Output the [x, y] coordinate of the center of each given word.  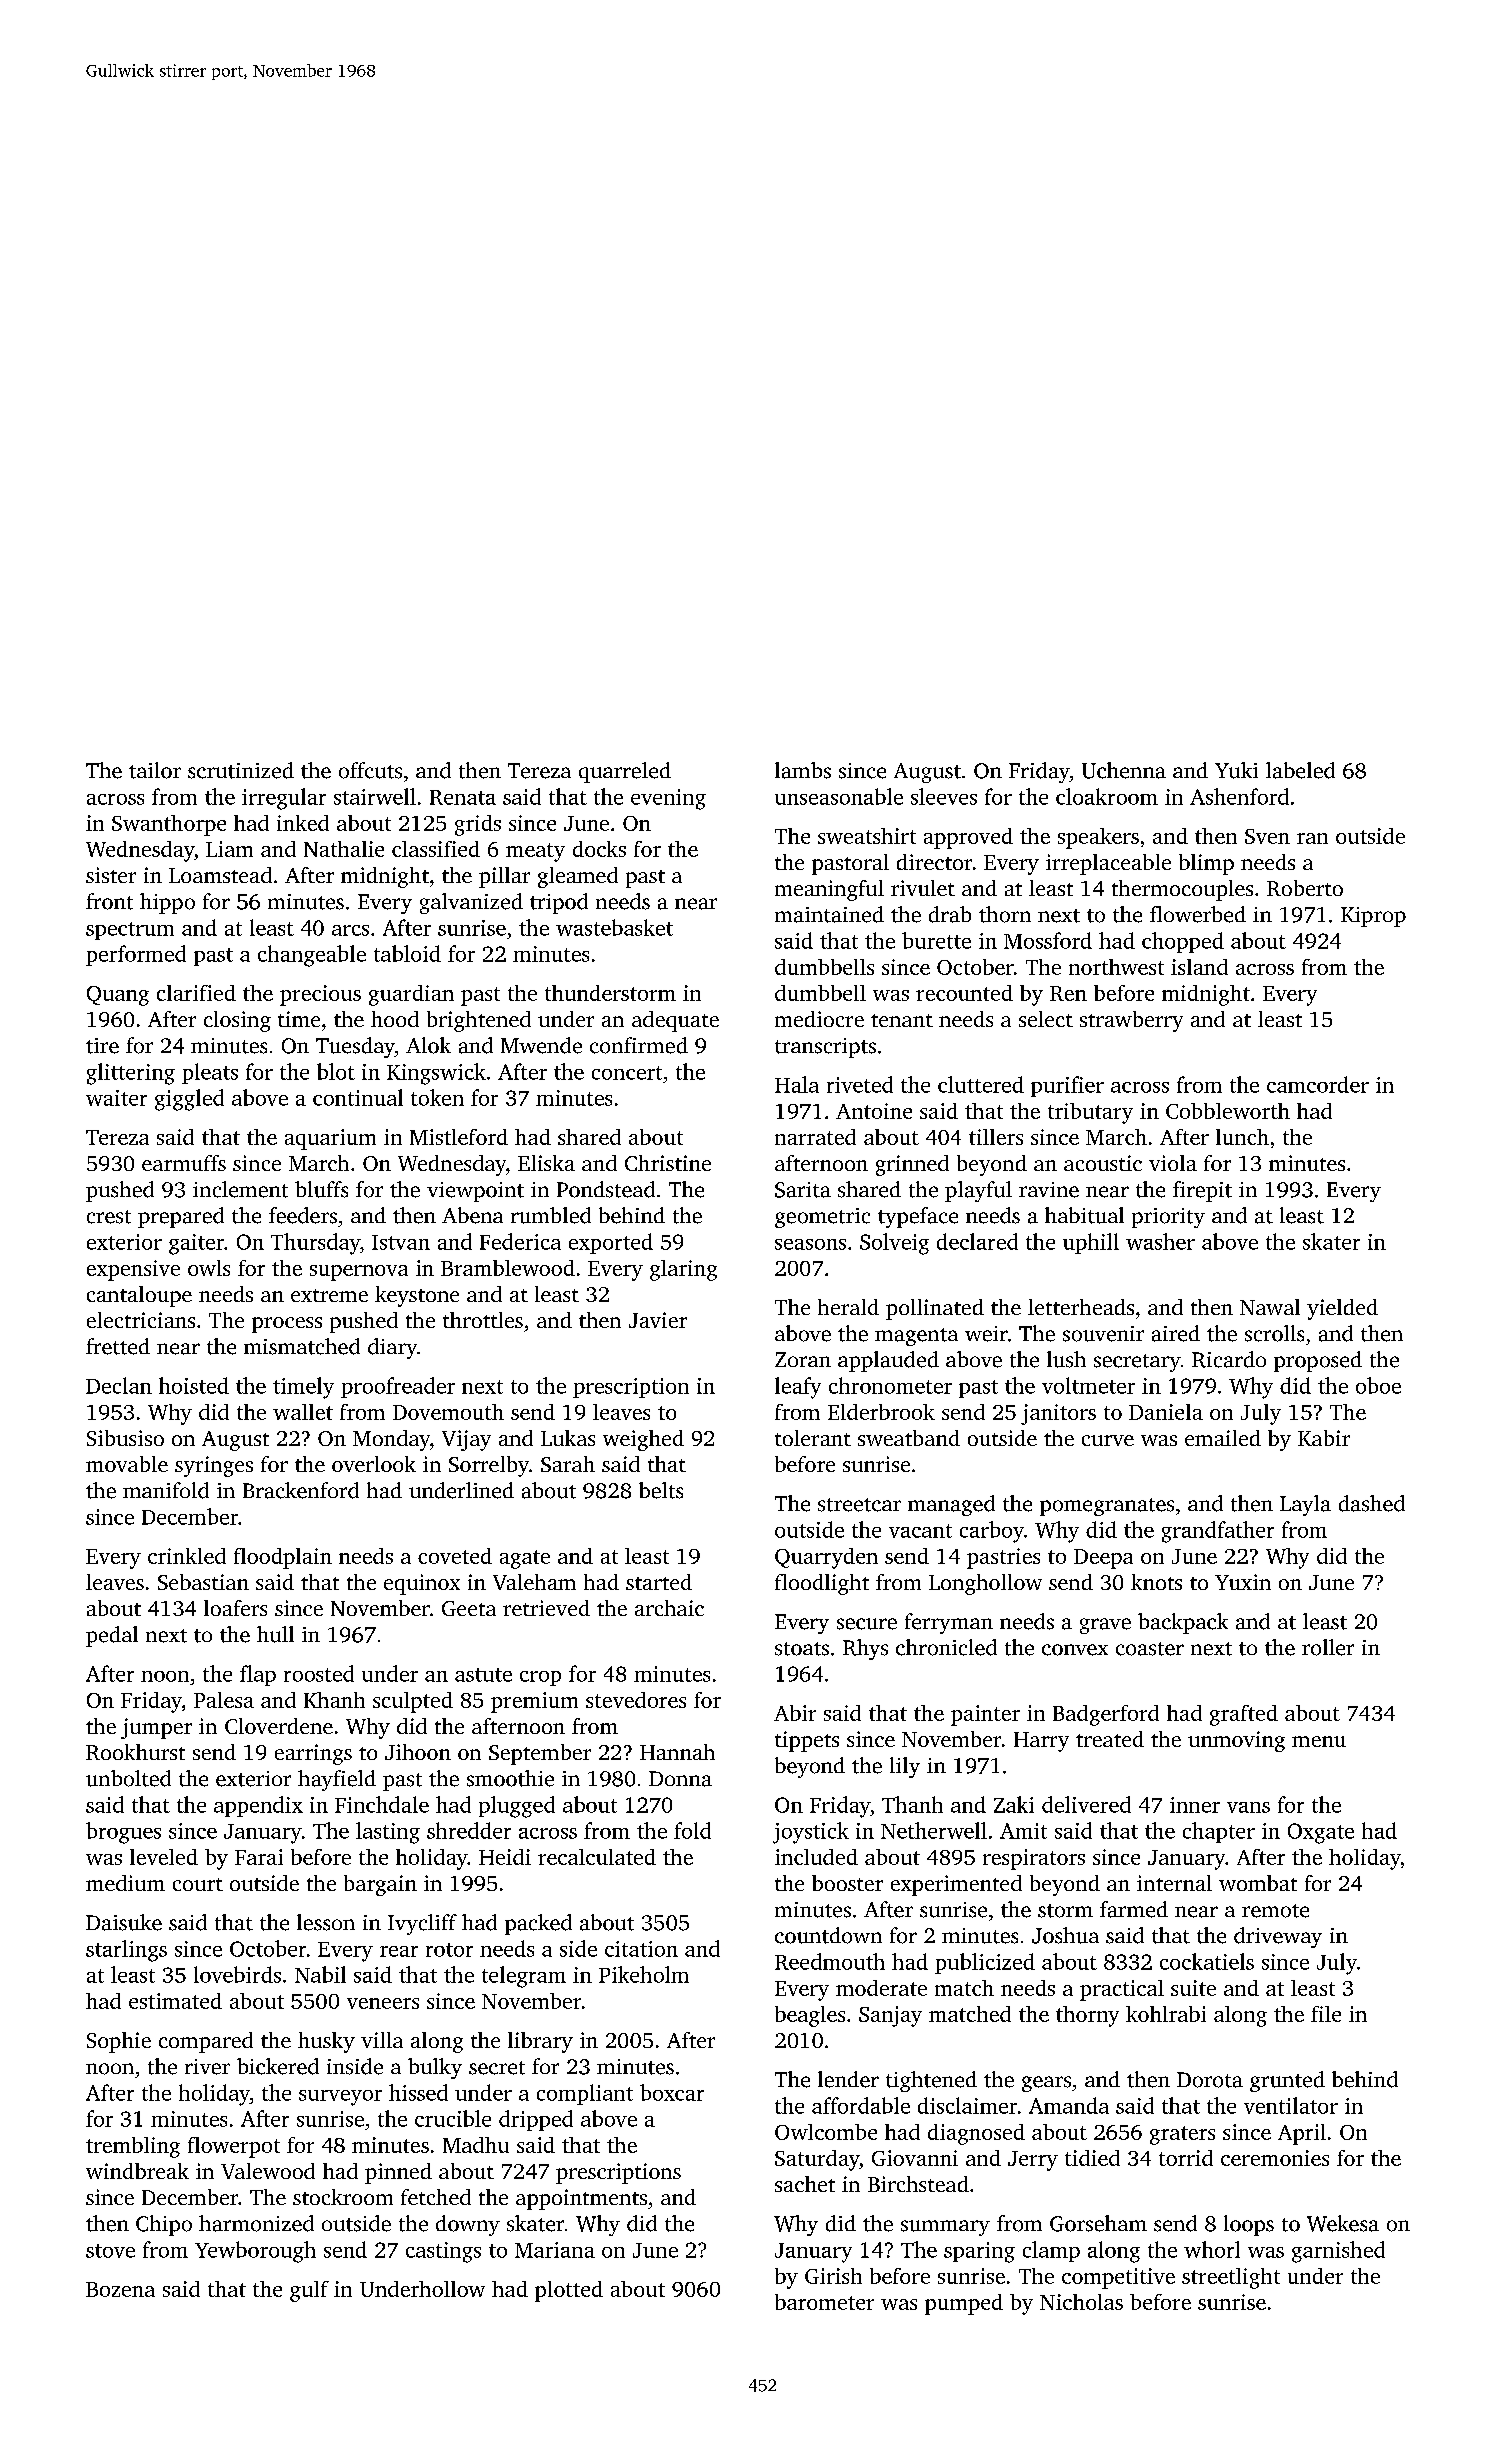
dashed [1372, 1503]
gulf [309, 2291]
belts [661, 1490]
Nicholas [1081, 2302]
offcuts [370, 770]
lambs [803, 770]
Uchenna [1124, 770]
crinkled [187, 1556]
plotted [569, 2291]
